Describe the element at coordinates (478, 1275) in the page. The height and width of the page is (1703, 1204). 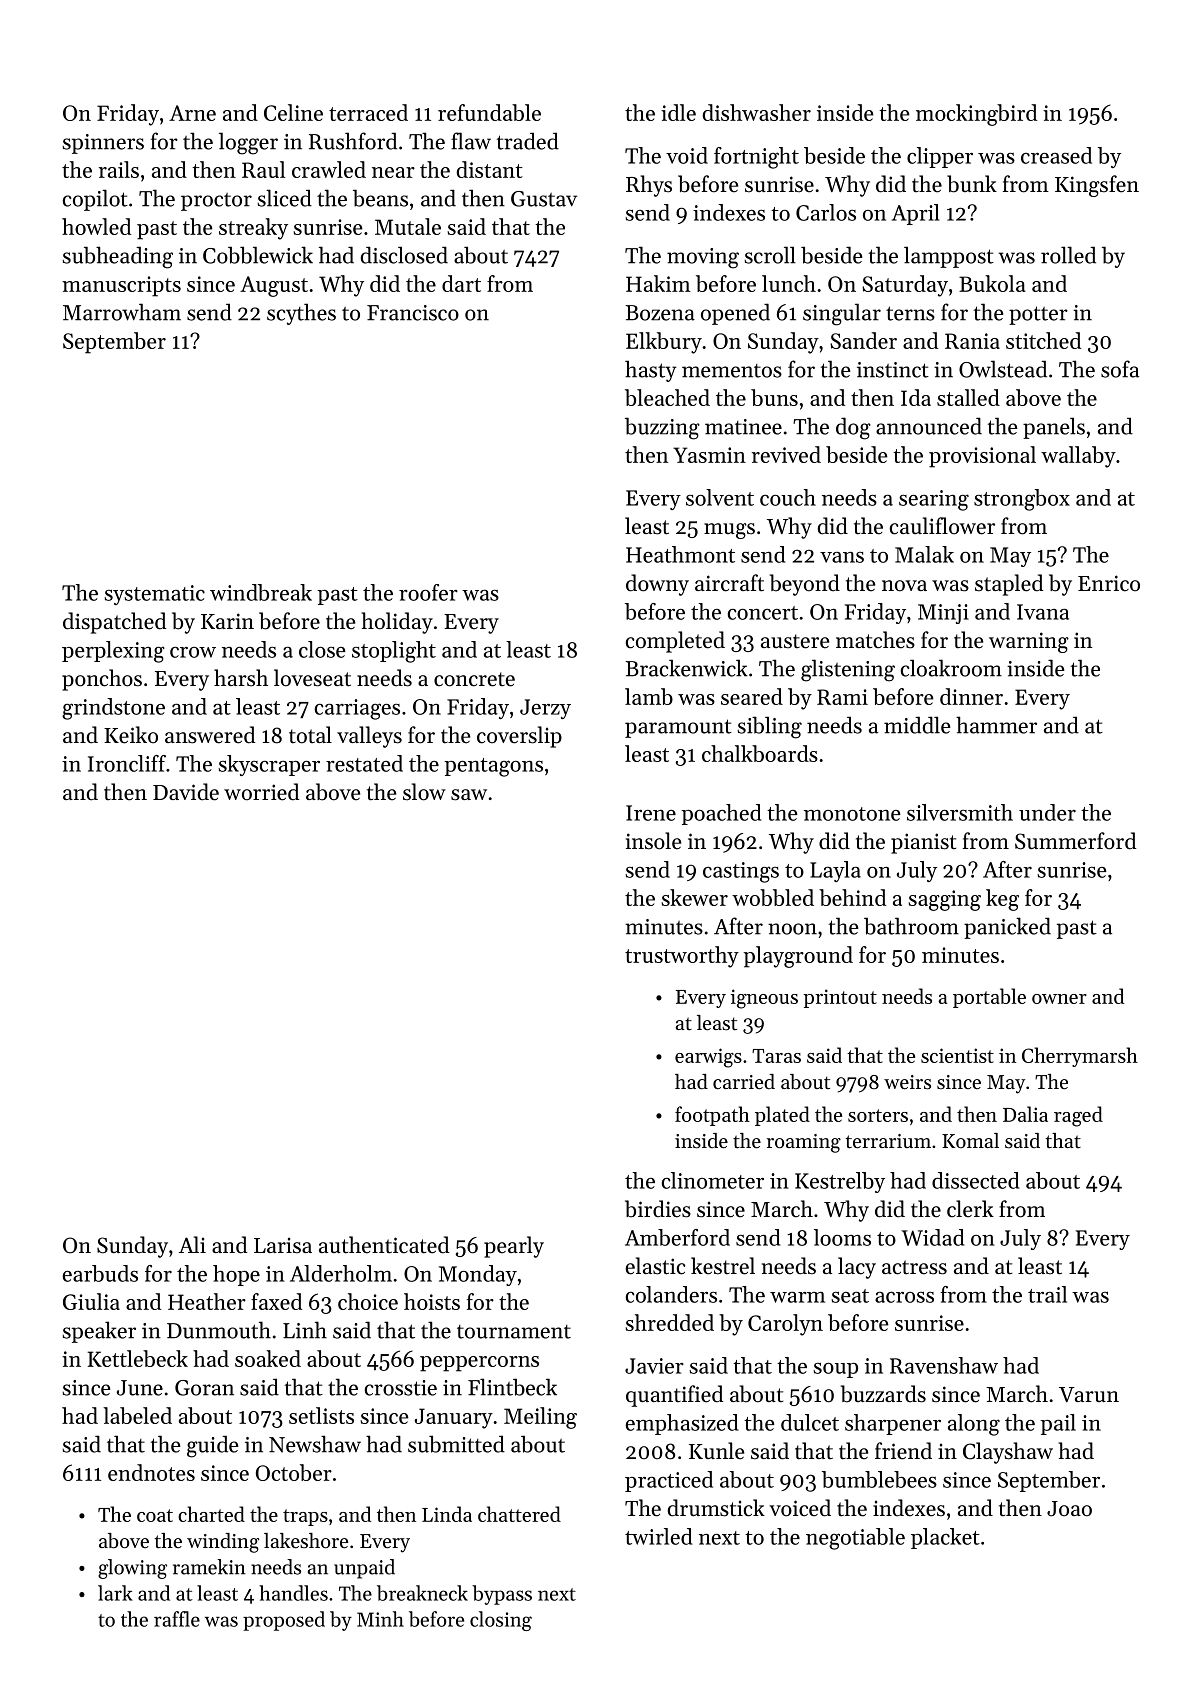
I see `Monday` at that location.
